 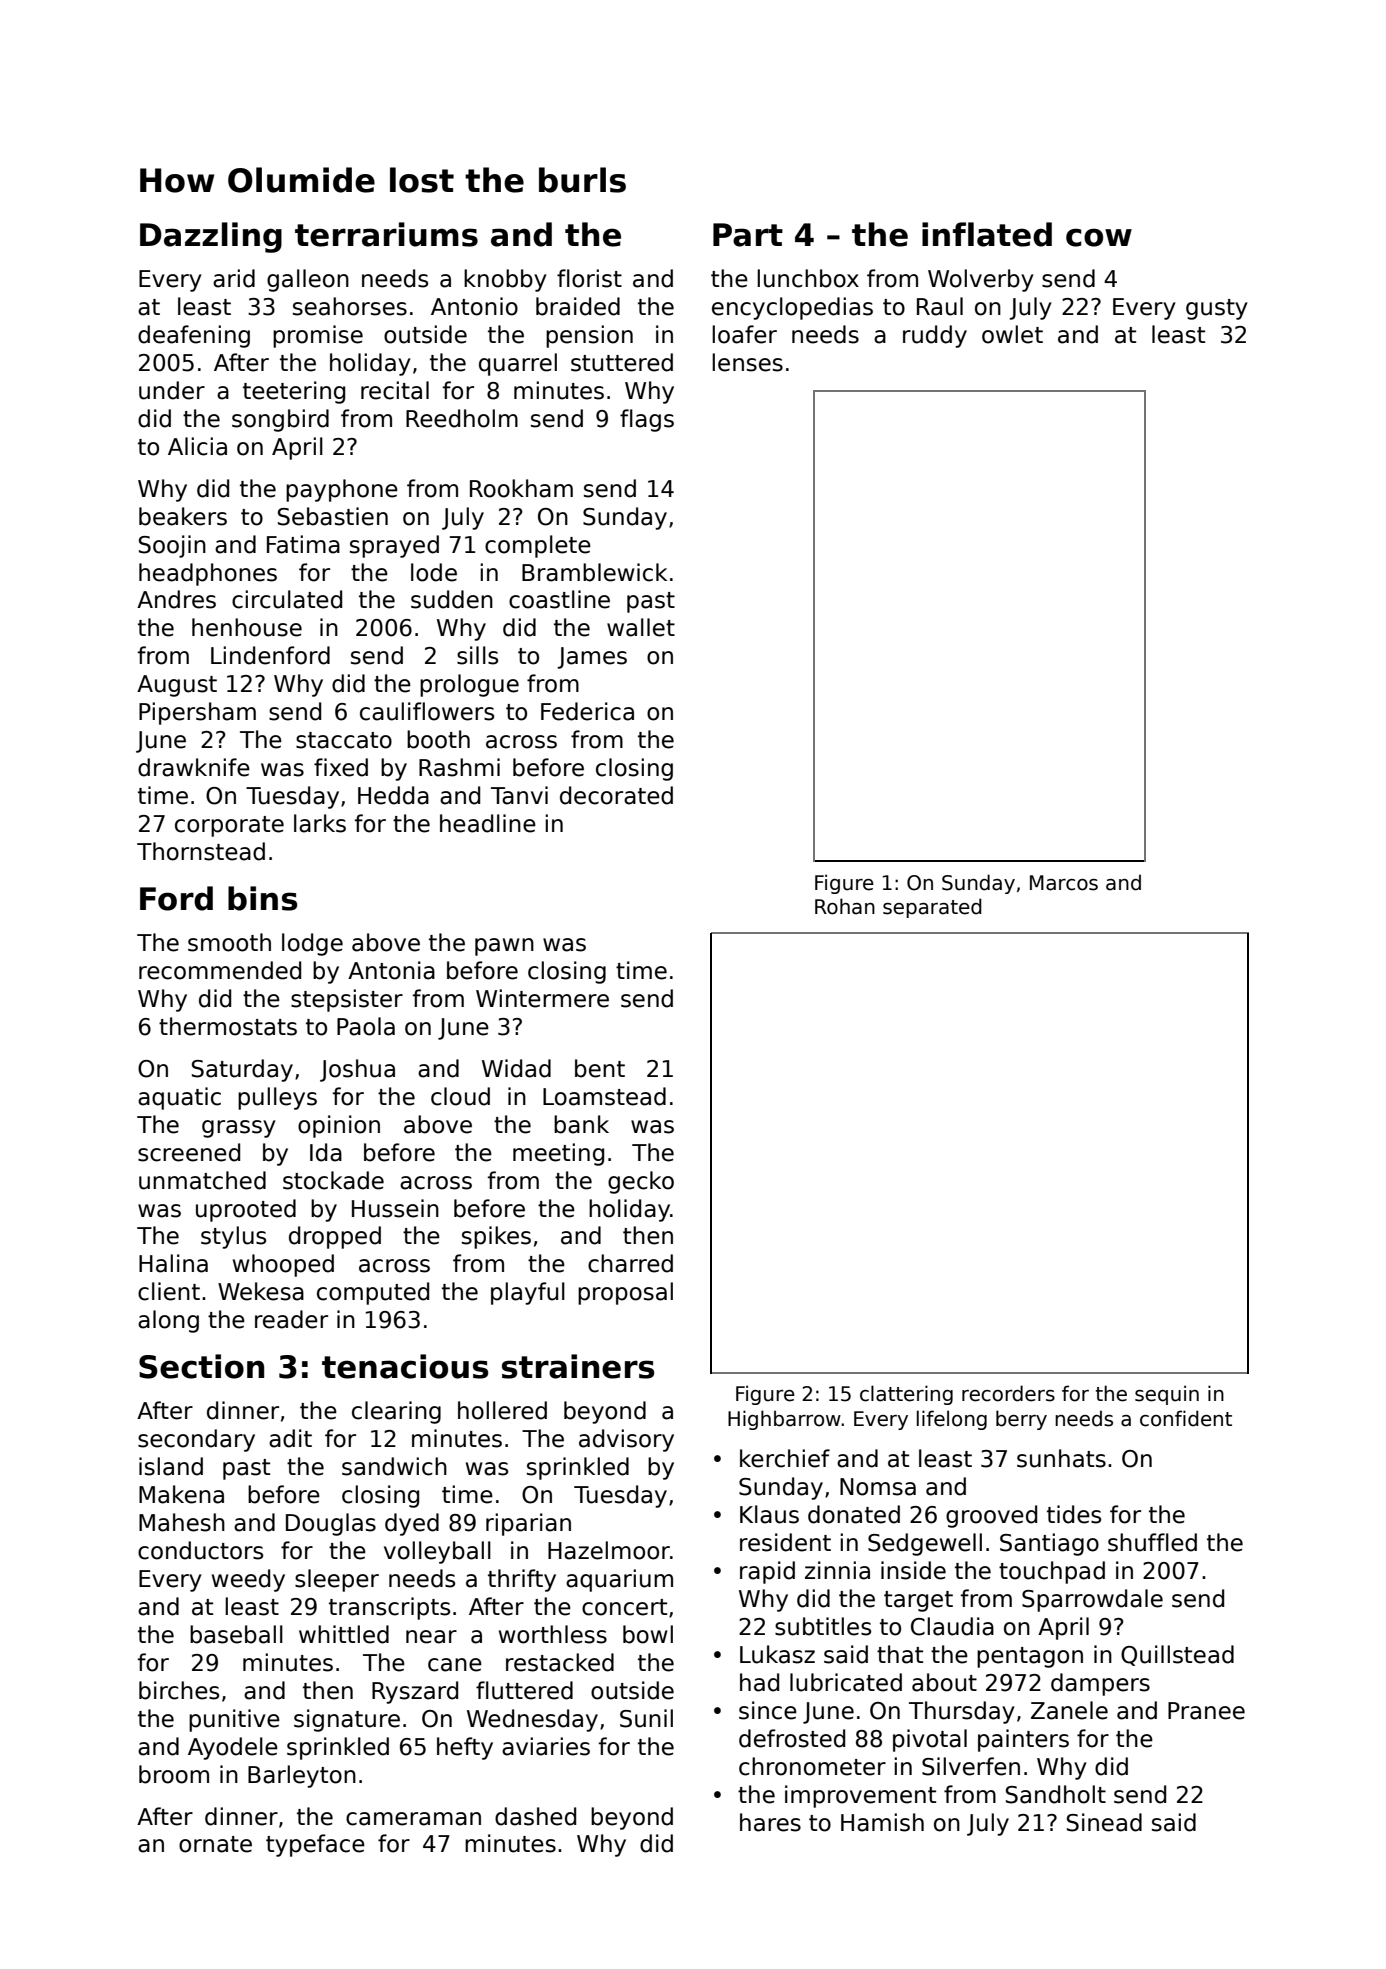 I want to click on sequin, so click(x=1167, y=1395).
